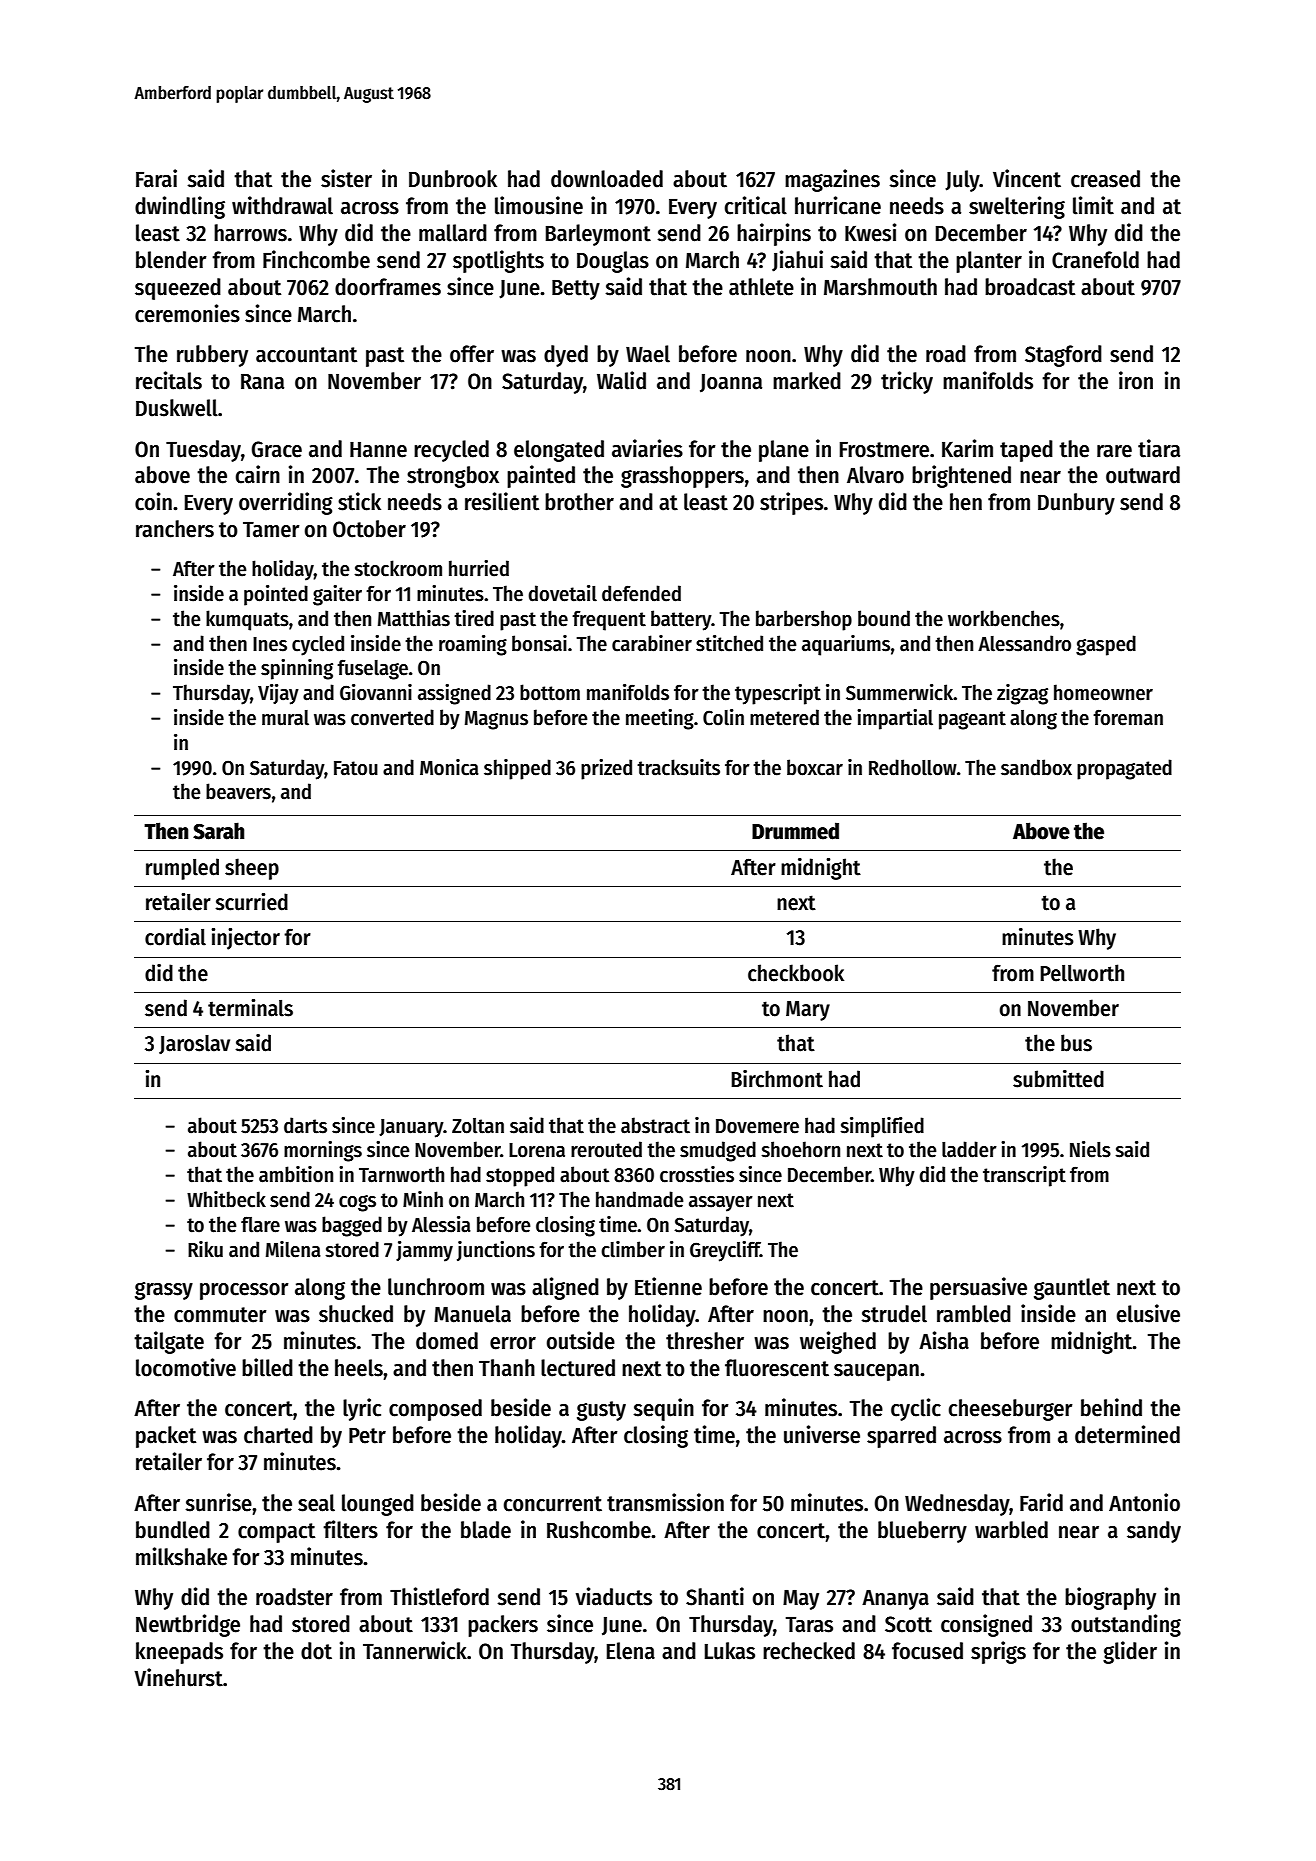 This page has width=1316, height=1861. Describe the element at coordinates (415, 1650) in the page. I see `Tannerwick` at that location.
